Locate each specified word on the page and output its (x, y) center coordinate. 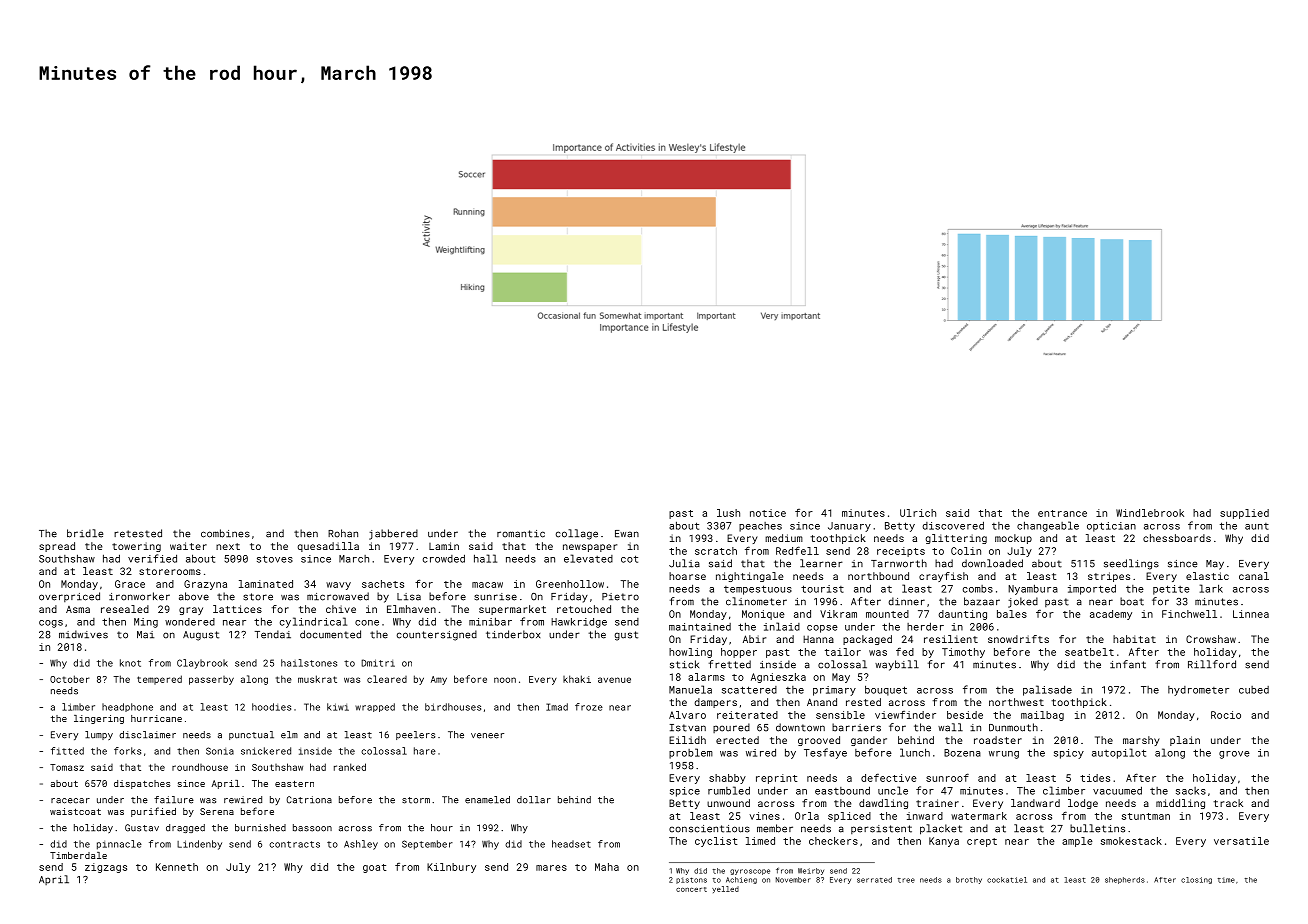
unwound (728, 803)
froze (589, 707)
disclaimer (147, 735)
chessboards (1177, 538)
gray (191, 611)
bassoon (312, 828)
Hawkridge (579, 623)
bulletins (1097, 828)
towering (136, 547)
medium (784, 538)
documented (330, 634)
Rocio (1226, 715)
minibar (490, 621)
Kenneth (177, 867)
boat (1132, 601)
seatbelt (1089, 652)
